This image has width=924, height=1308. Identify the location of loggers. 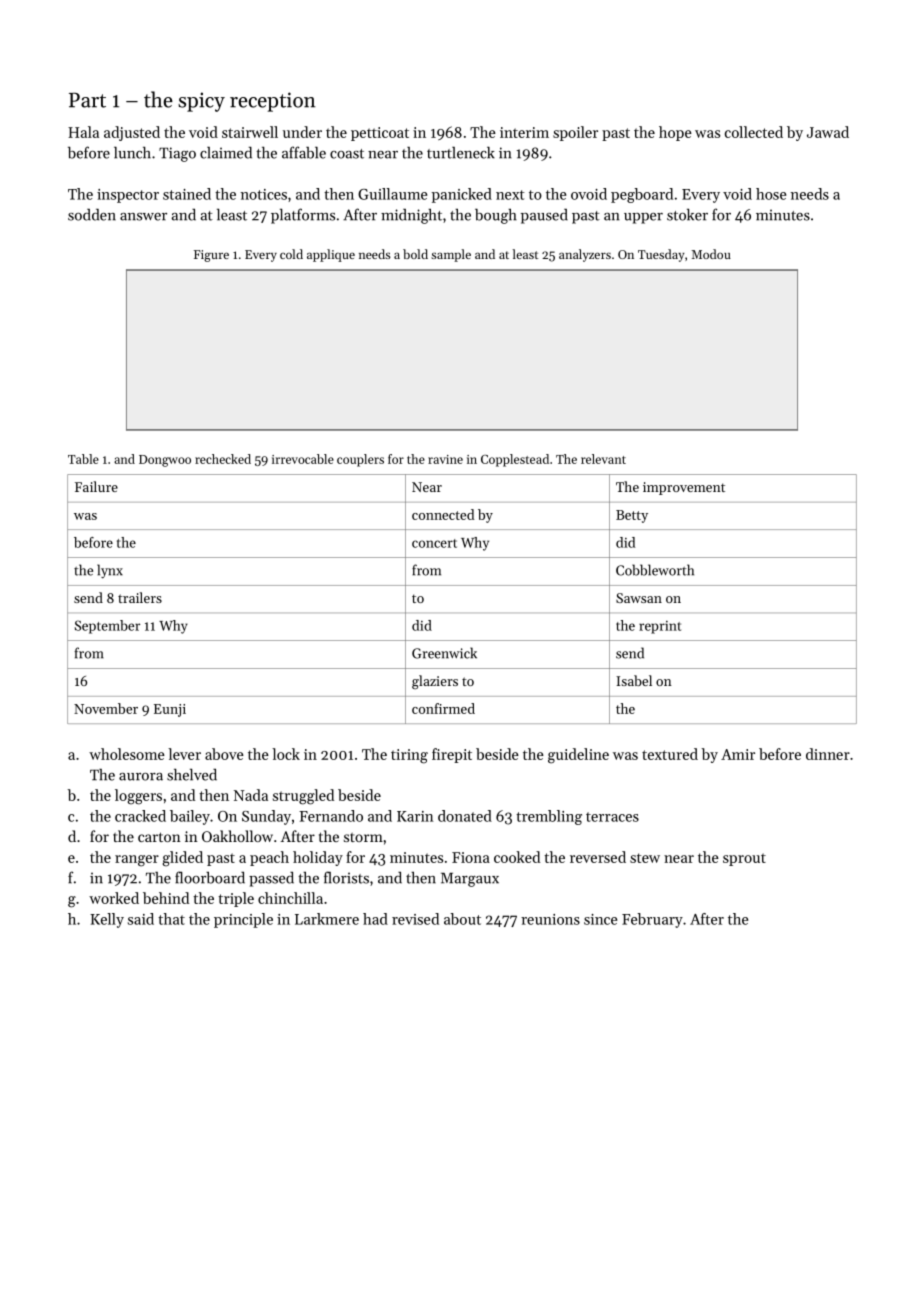
(138, 797).
